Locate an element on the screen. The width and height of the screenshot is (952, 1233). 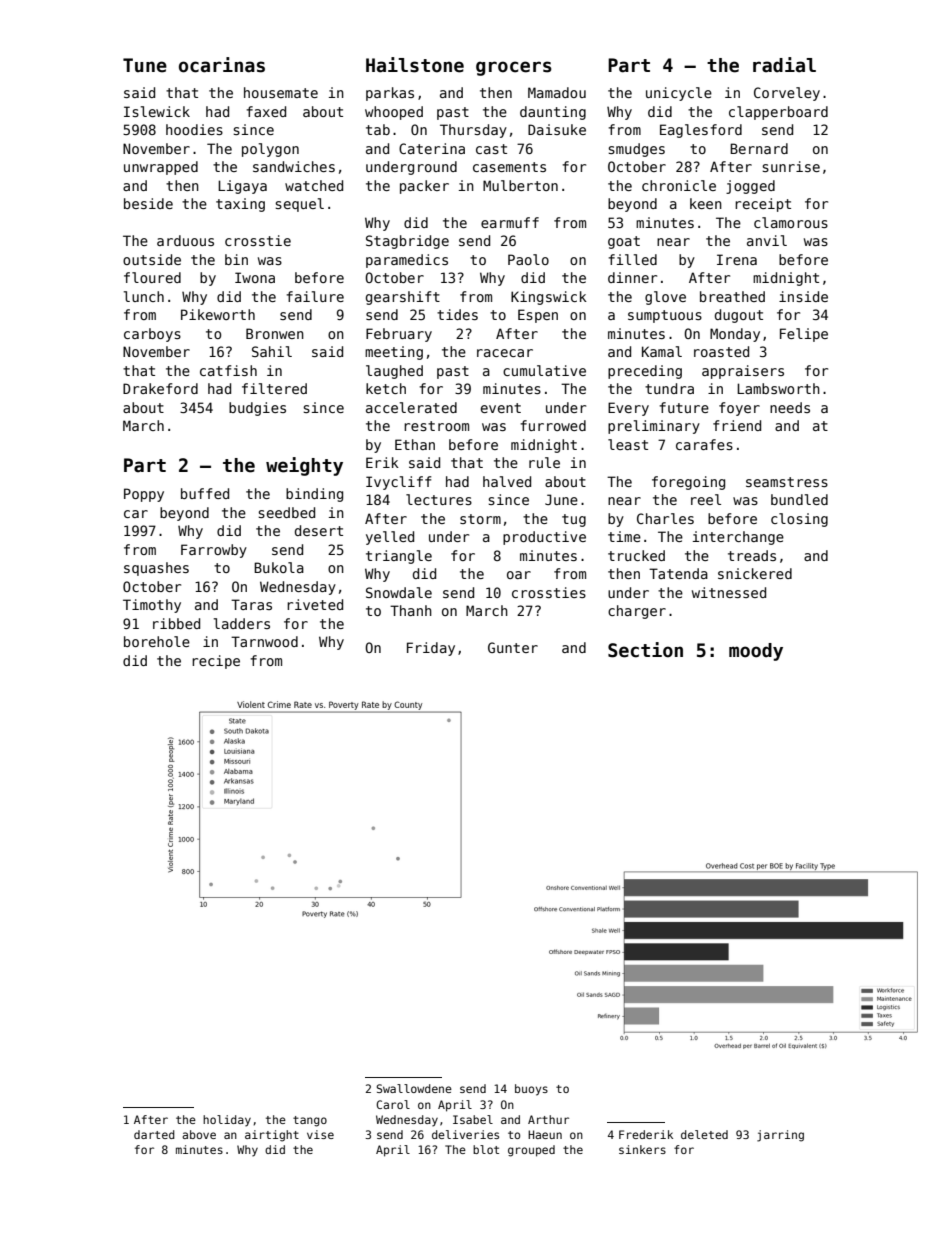
darted is located at coordinates (154, 1134).
